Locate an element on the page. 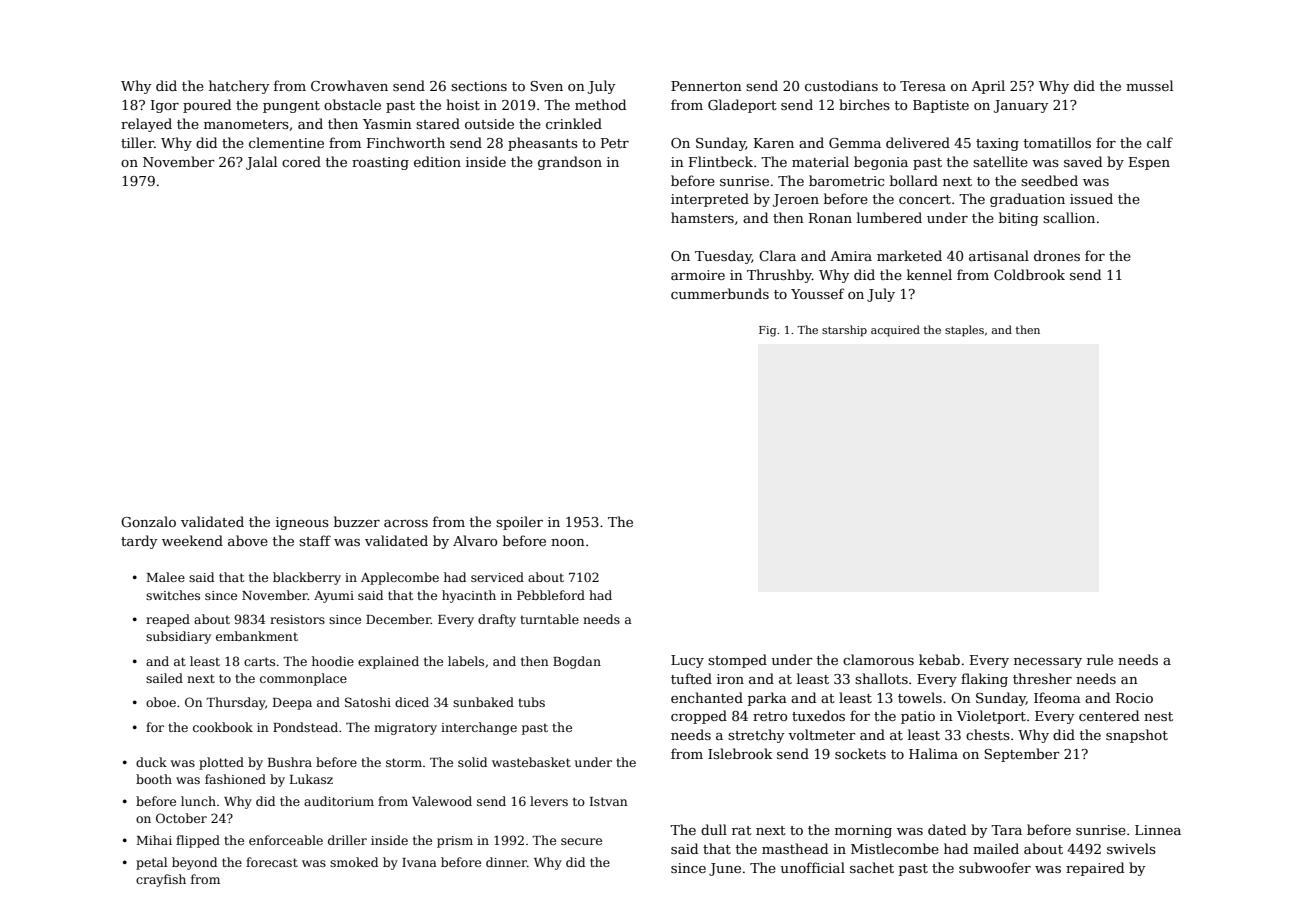 The width and height of the document is (1308, 924). Crowhaven is located at coordinates (349, 85).
